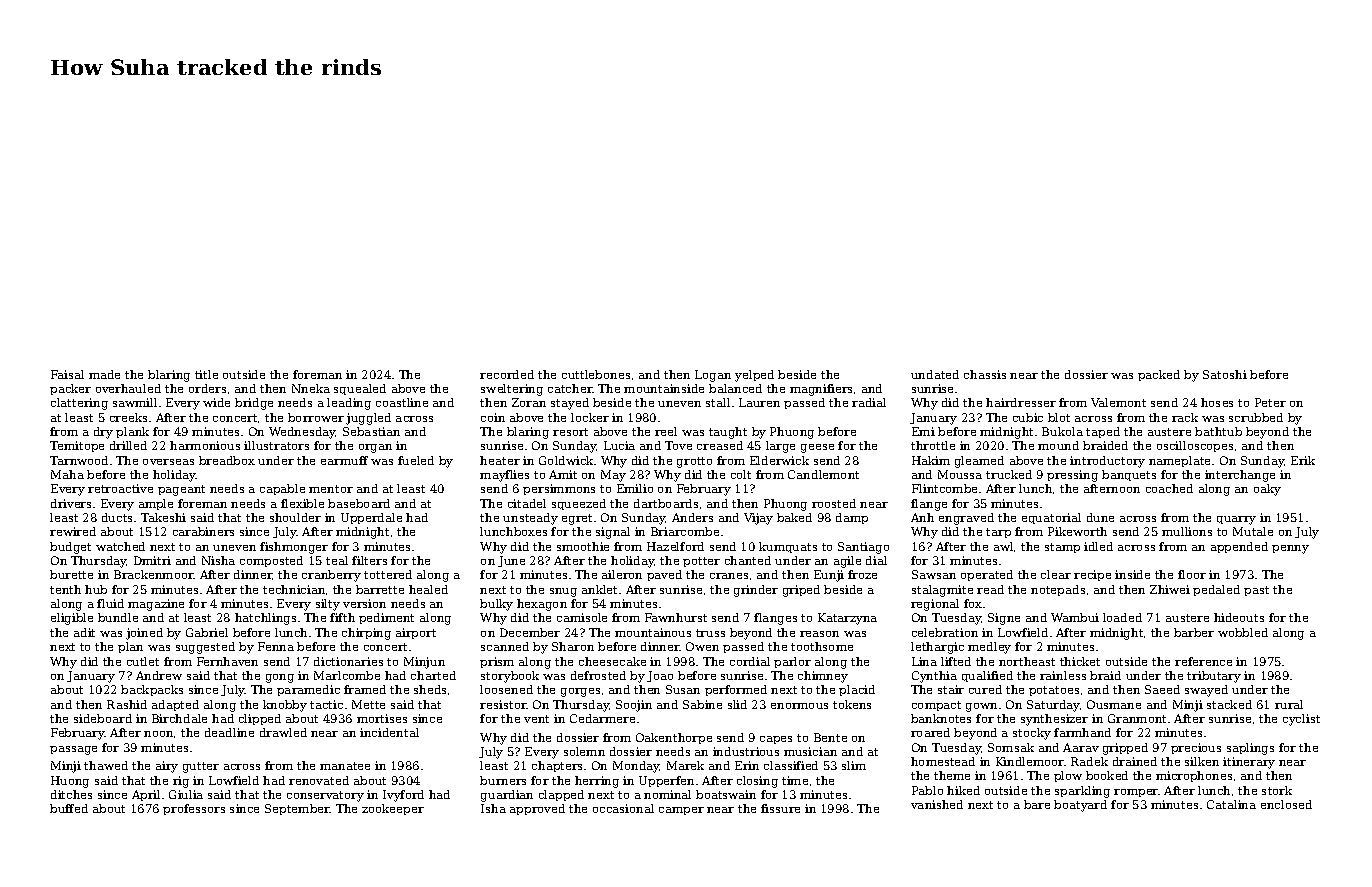 This document has width=1372, height=887. I want to click on mortises, so click(382, 718).
